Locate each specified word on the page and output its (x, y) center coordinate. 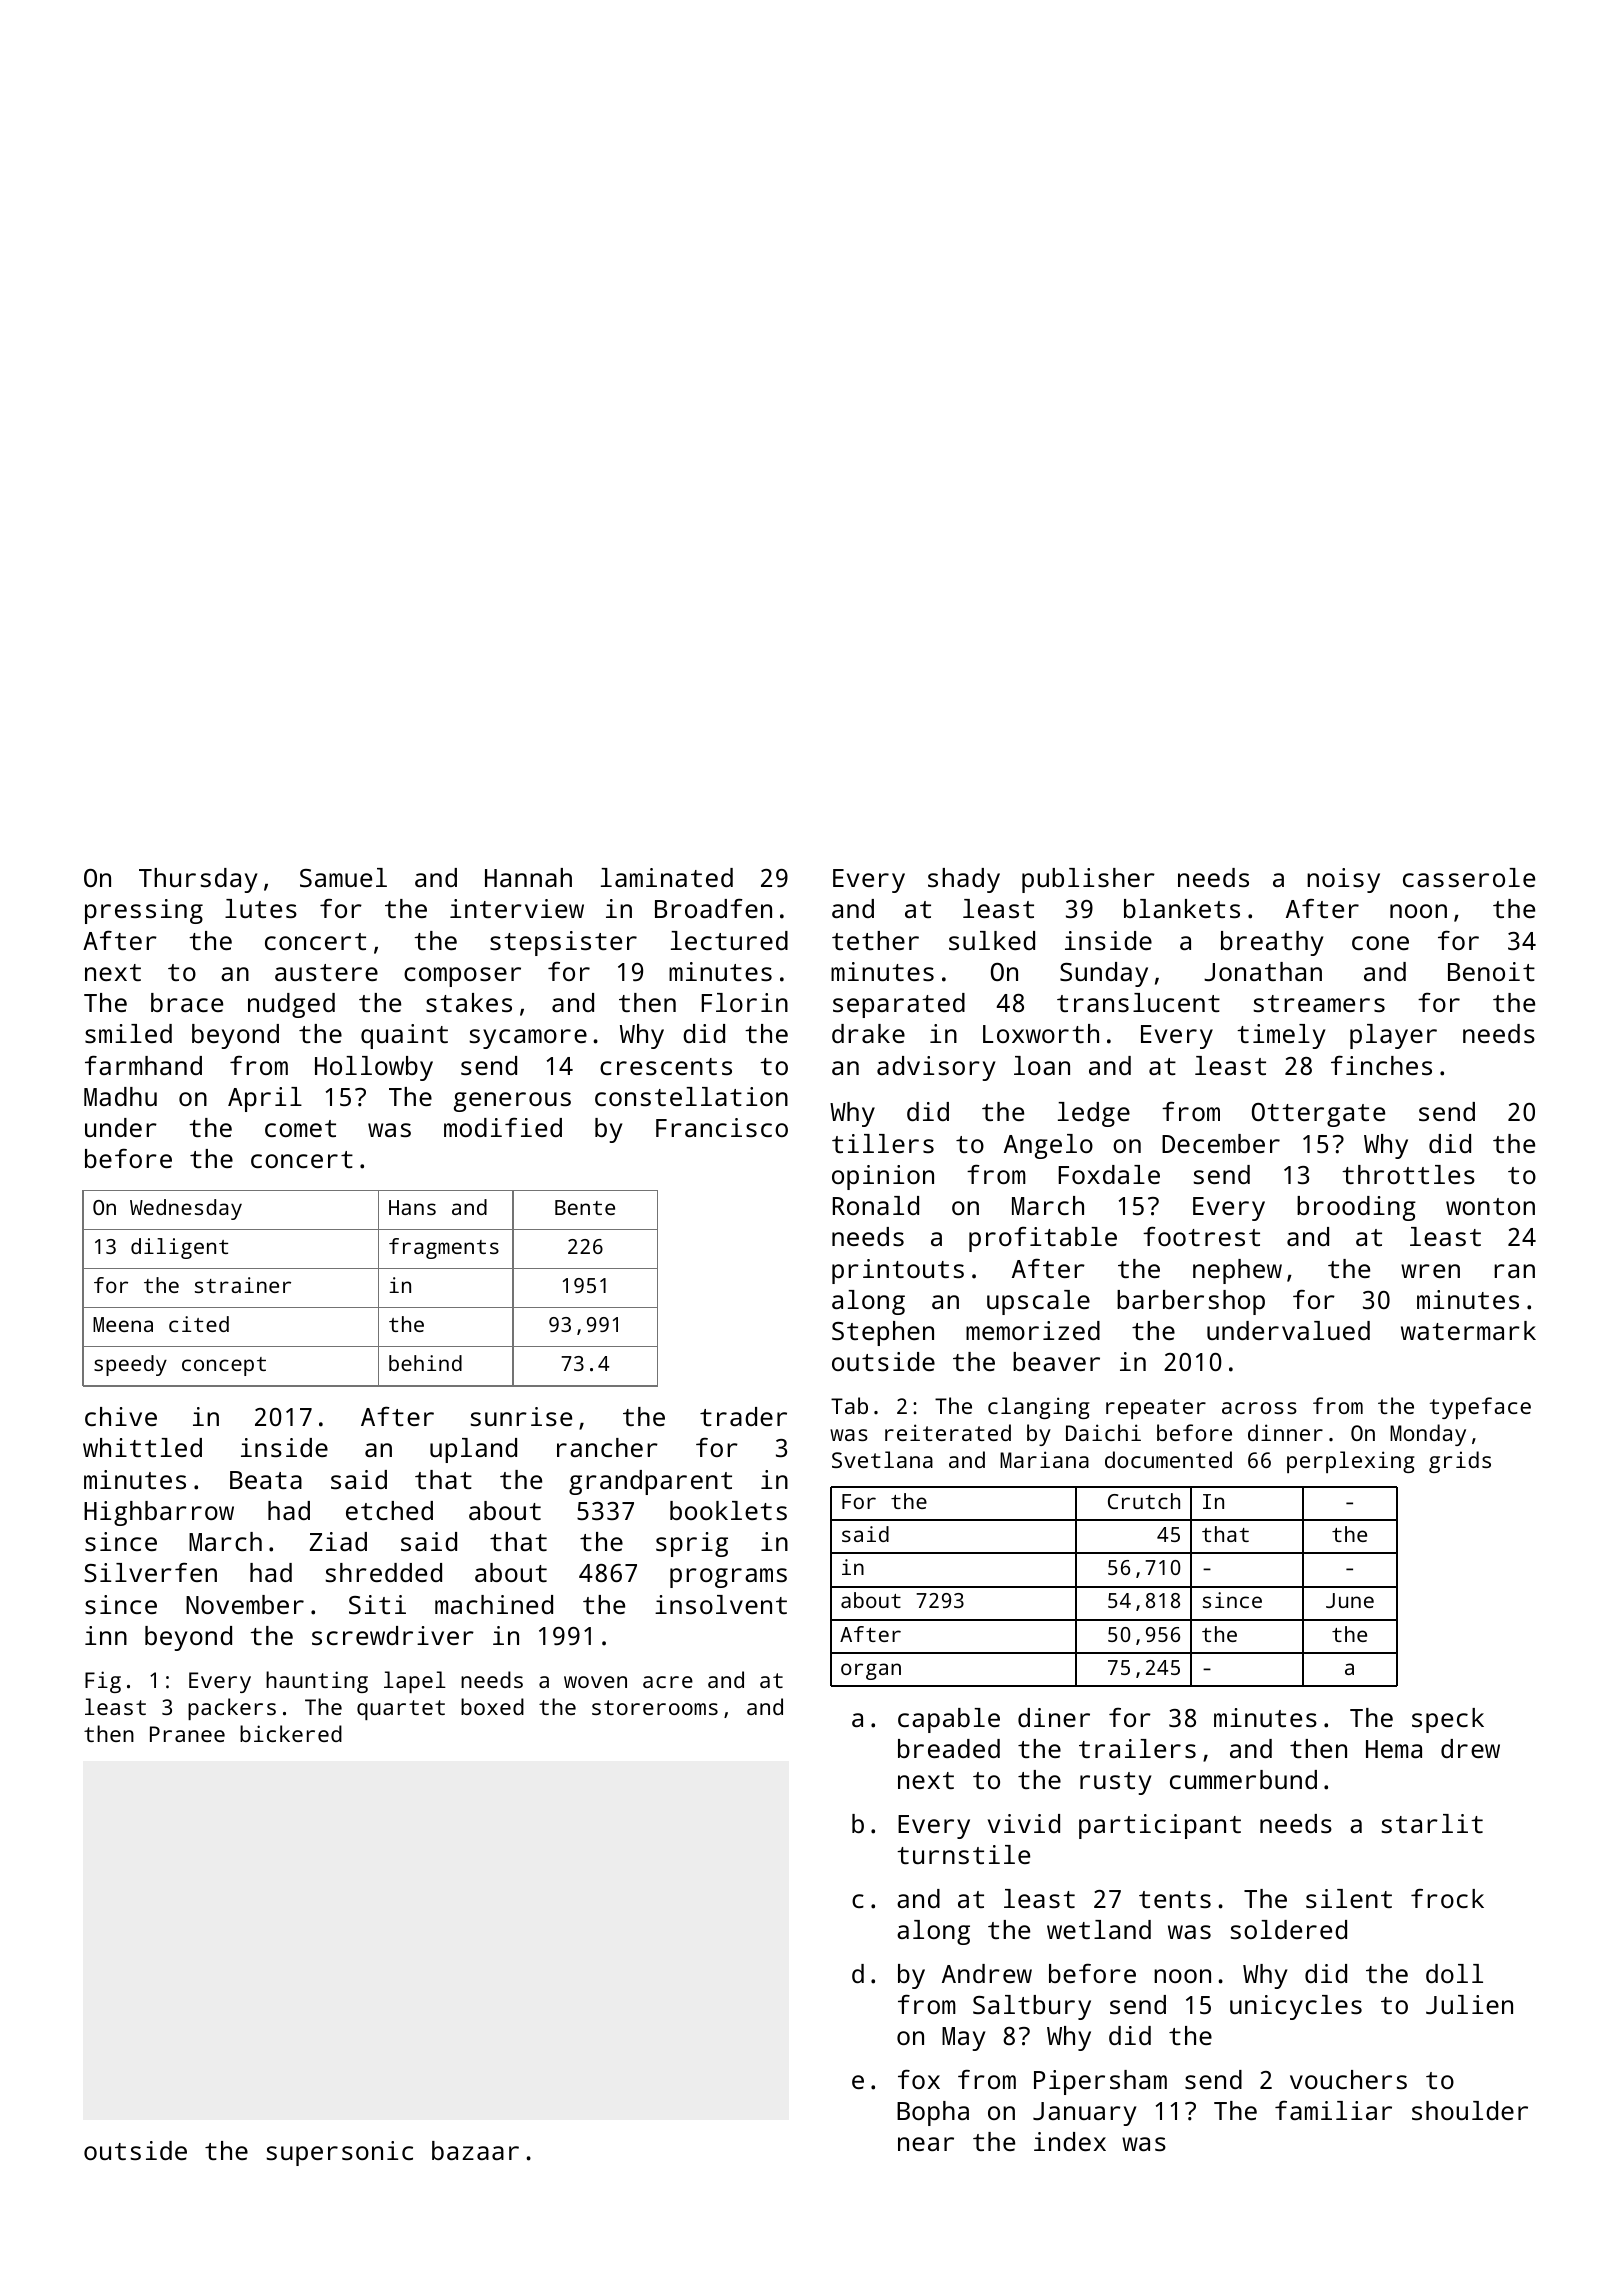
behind (425, 1363)
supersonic (339, 2153)
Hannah (528, 877)
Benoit (1491, 971)
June (1350, 1600)
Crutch (1144, 1501)
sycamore (528, 1039)
